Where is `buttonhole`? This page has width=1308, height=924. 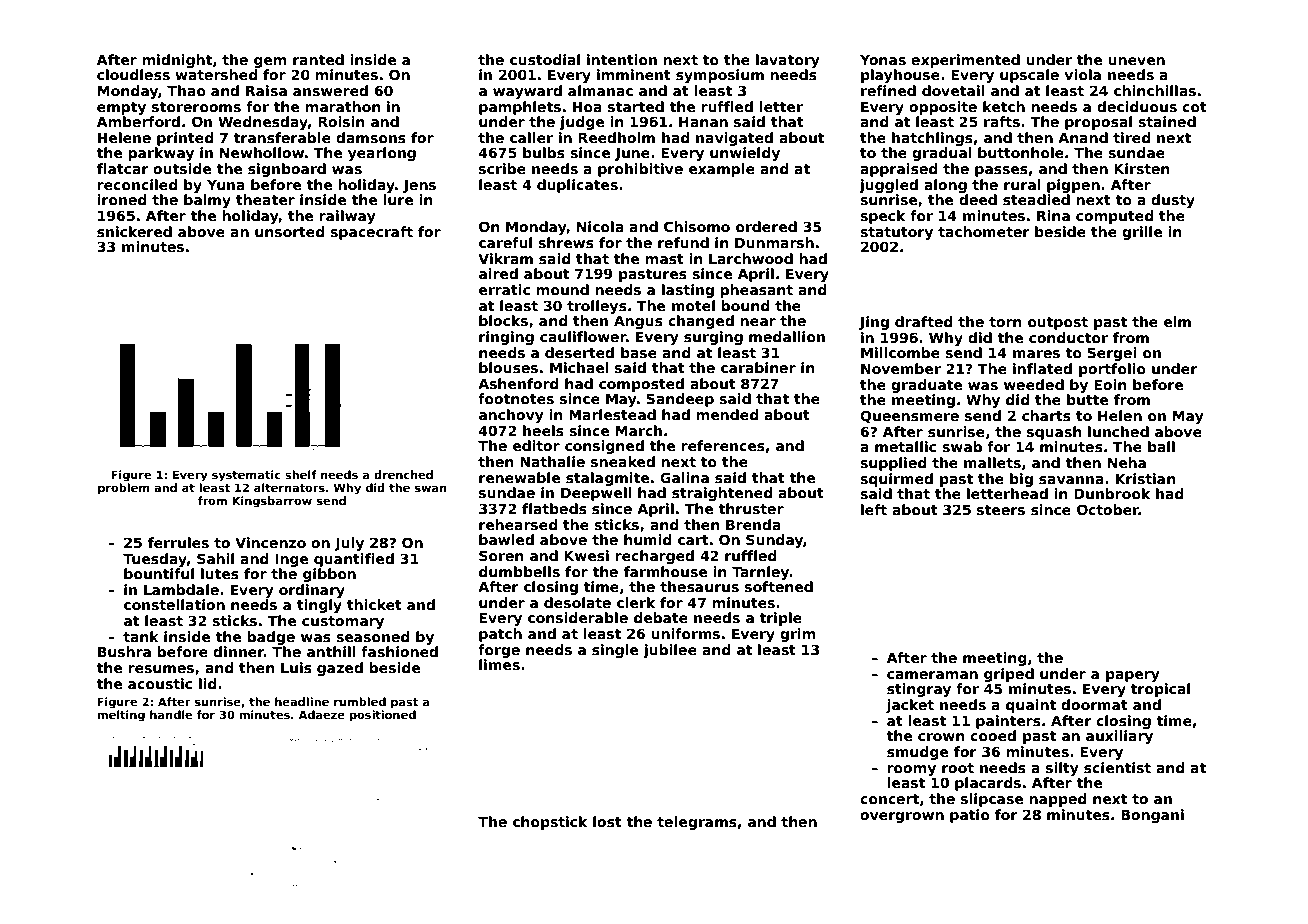
buttonhole is located at coordinates (1021, 152).
